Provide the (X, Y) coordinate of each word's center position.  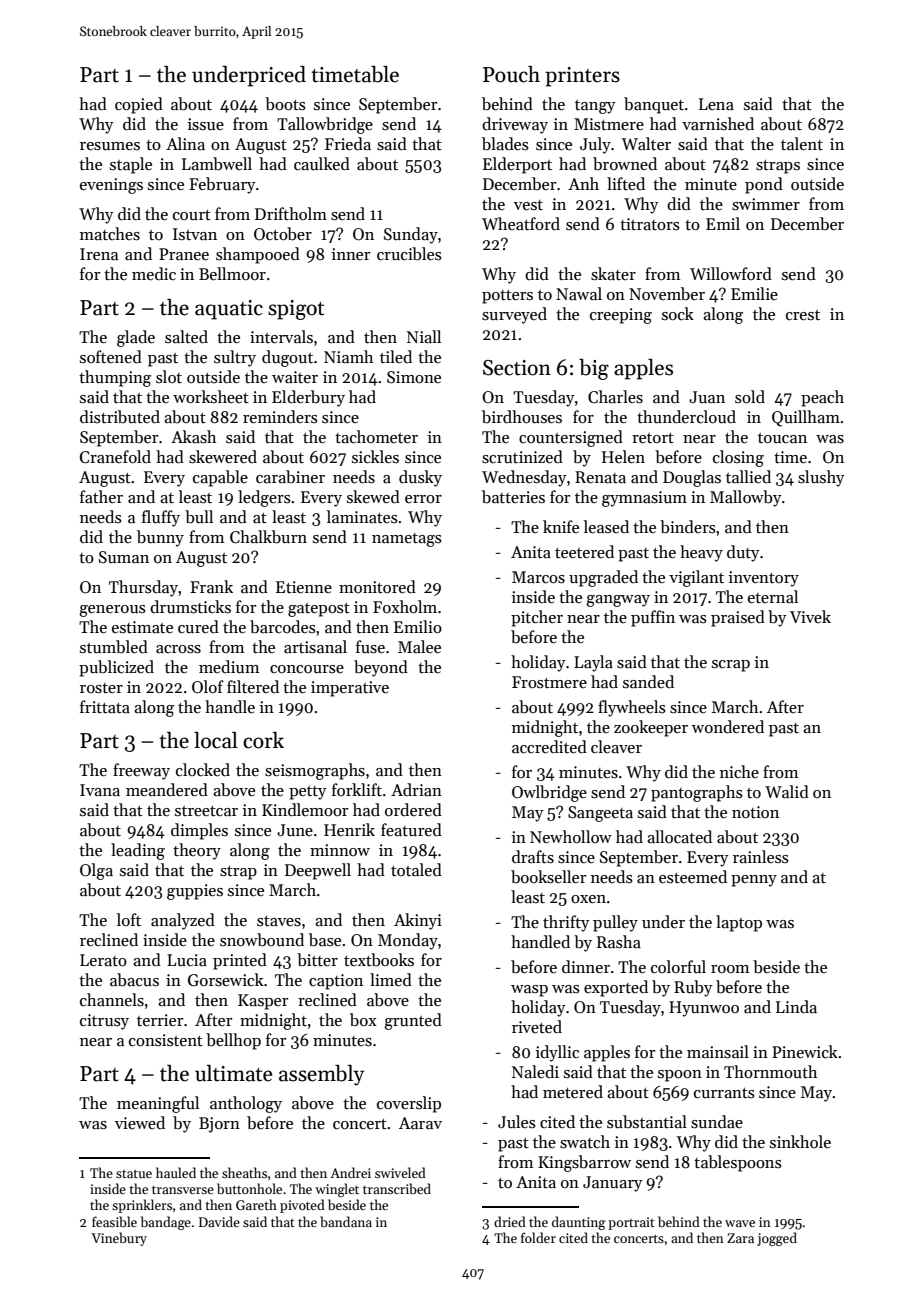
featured (411, 830)
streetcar (206, 811)
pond (764, 185)
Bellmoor (232, 274)
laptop (739, 923)
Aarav (420, 1123)
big (594, 369)
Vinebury (119, 1239)
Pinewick (805, 1052)
